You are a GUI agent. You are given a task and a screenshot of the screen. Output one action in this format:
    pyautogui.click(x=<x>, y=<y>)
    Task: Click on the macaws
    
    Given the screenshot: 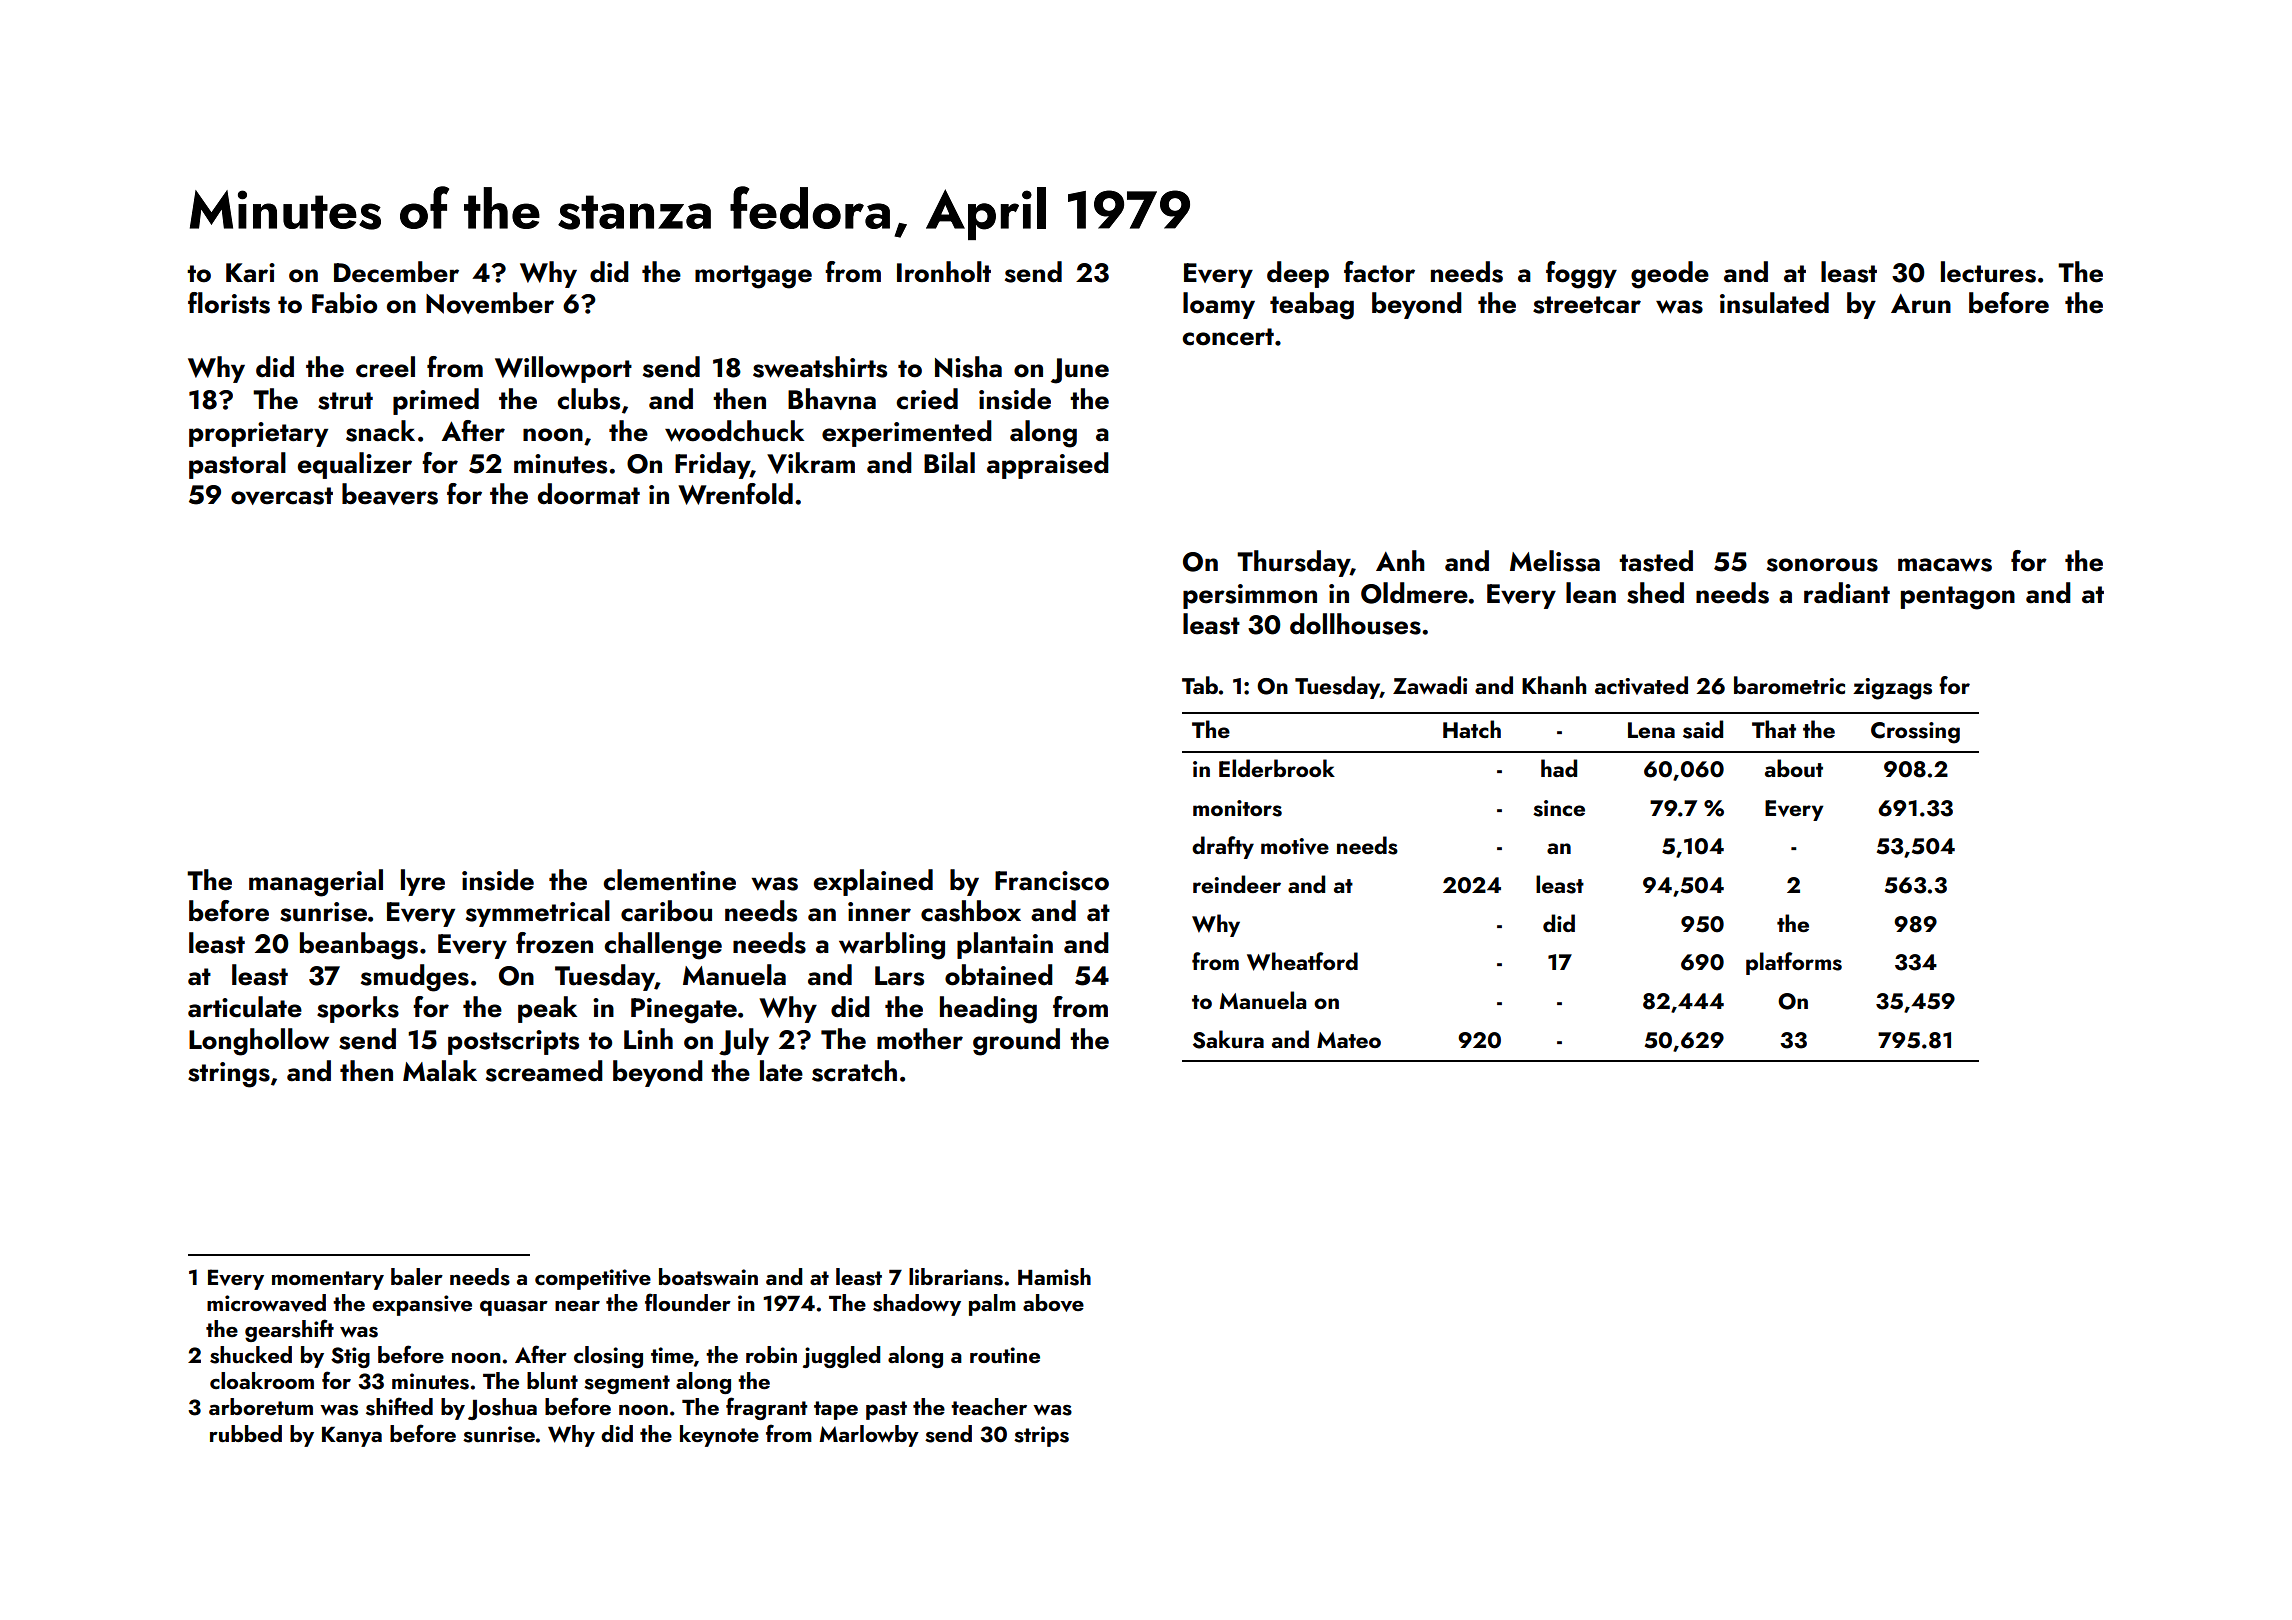 What is the action you would take?
    pyautogui.click(x=1945, y=565)
